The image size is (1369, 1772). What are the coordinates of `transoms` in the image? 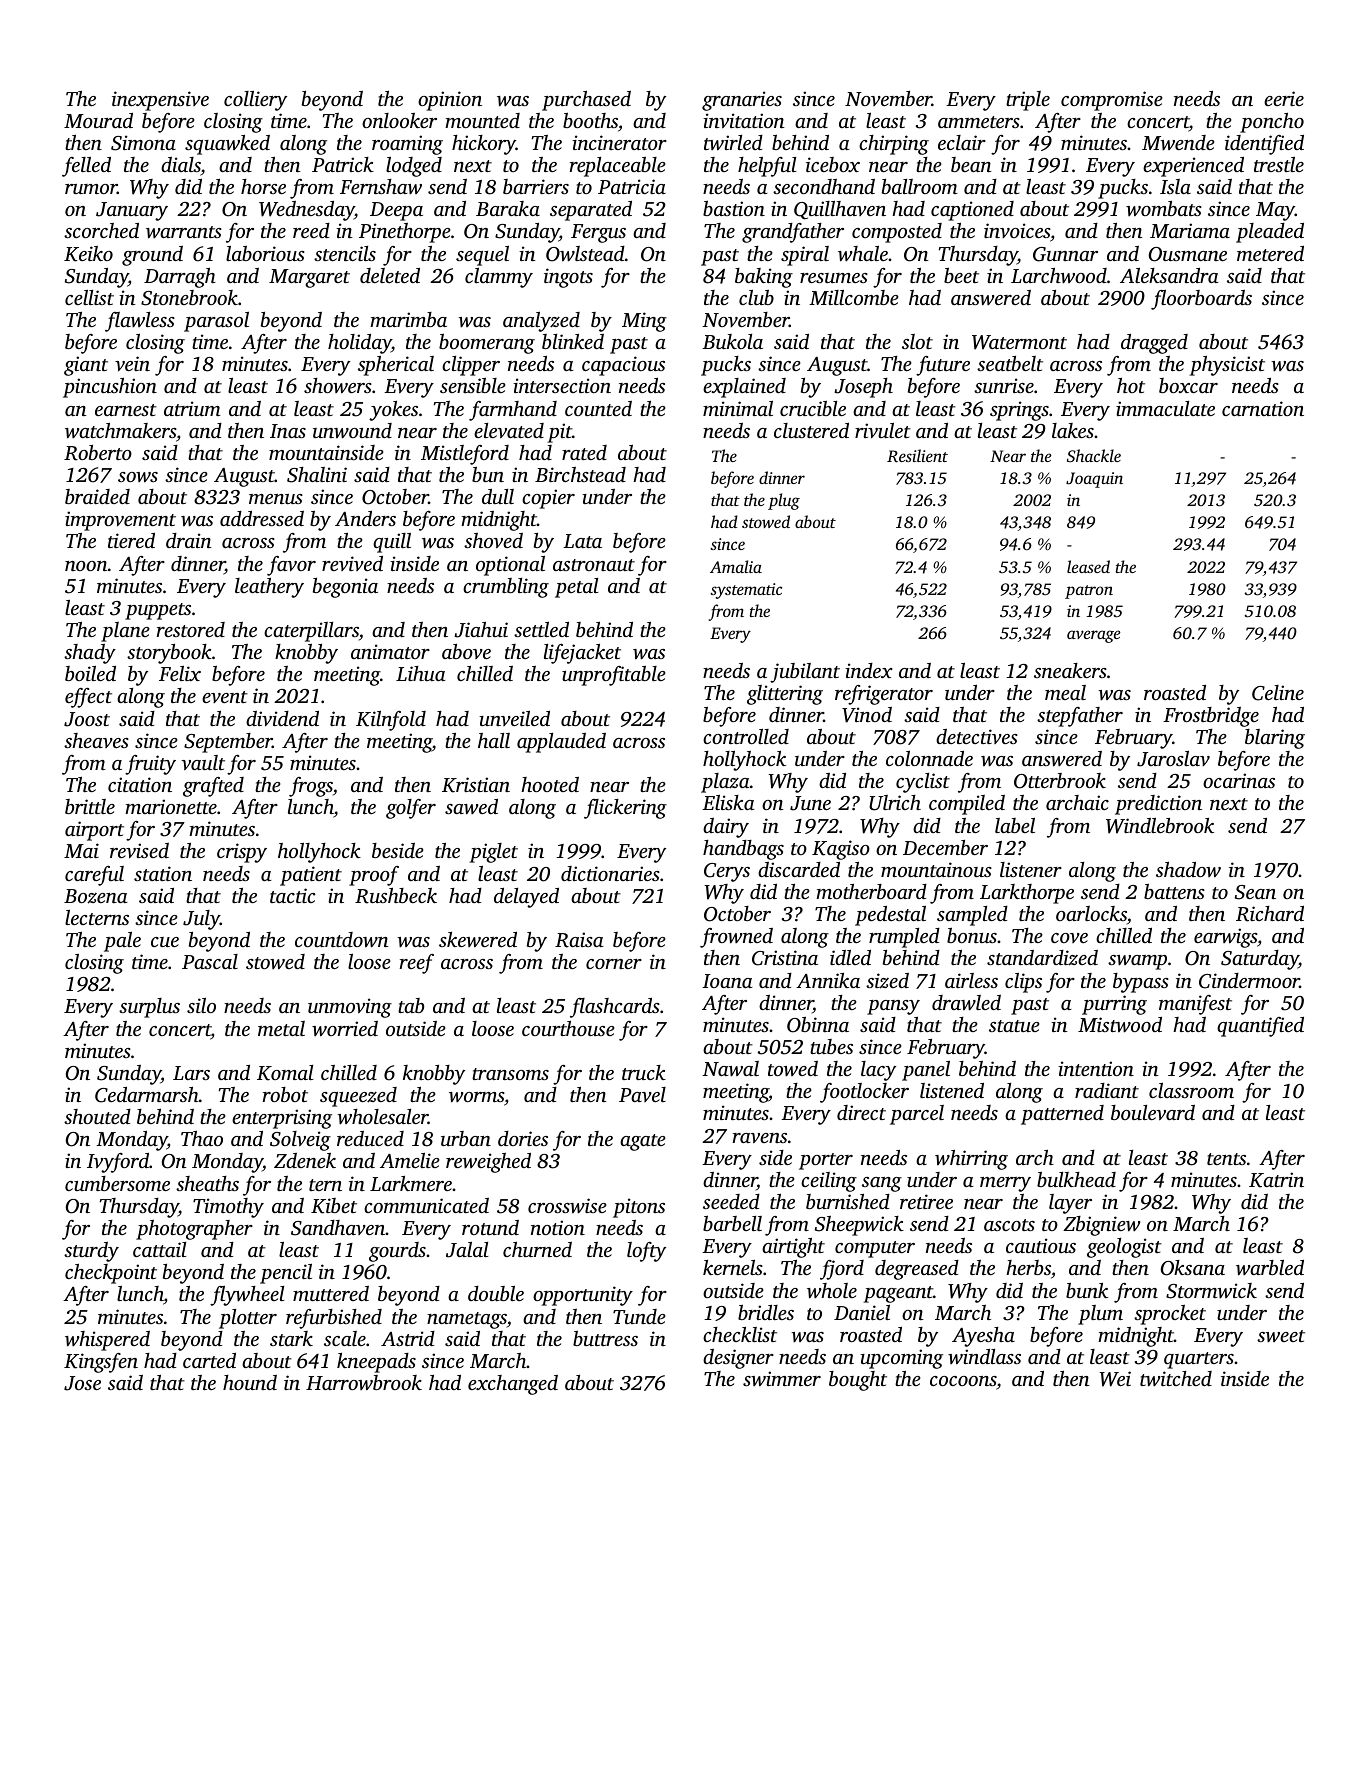 It's located at (510, 1074).
